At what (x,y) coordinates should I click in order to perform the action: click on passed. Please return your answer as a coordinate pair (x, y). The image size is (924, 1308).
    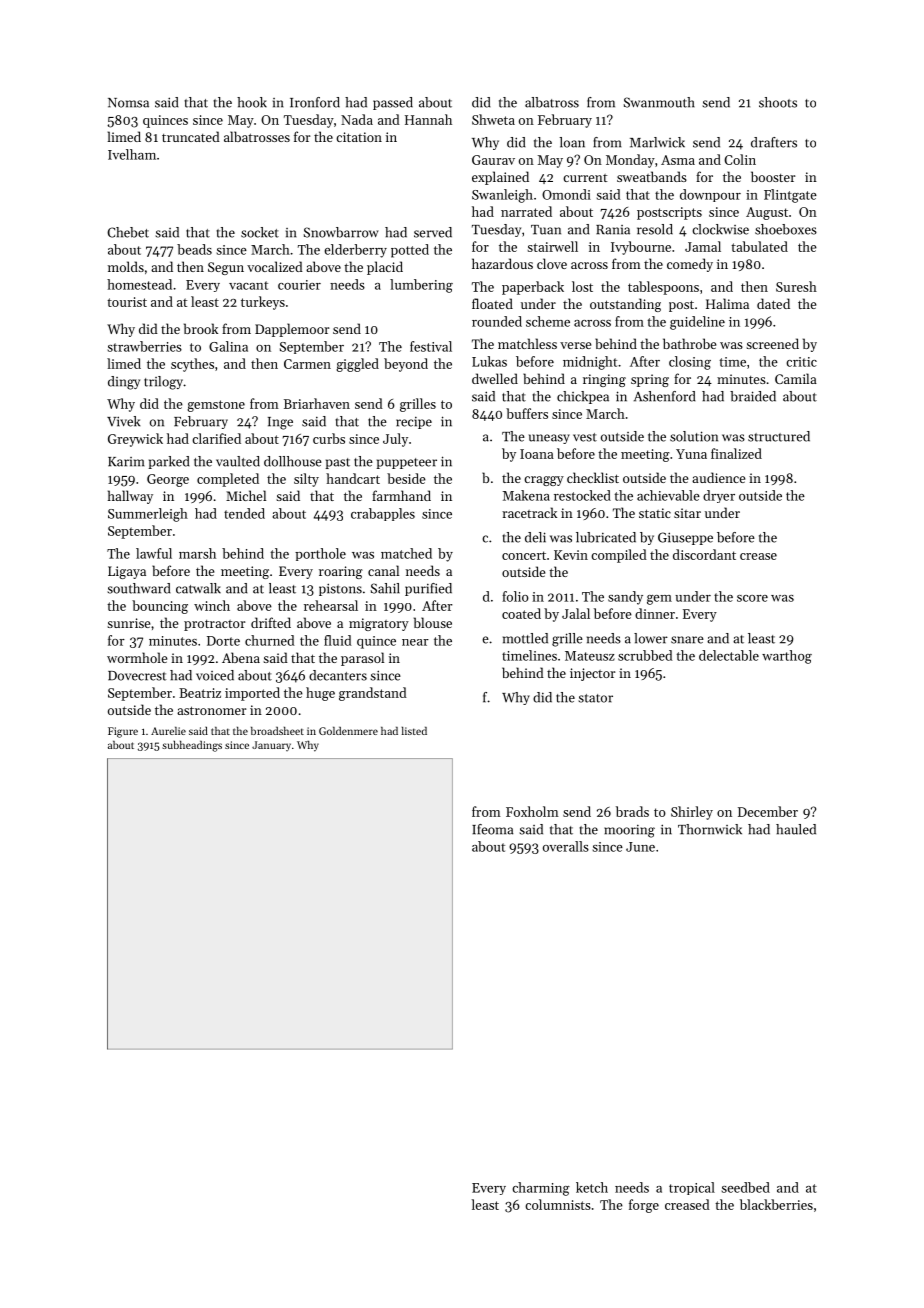
    Looking at the image, I should click on (393, 103).
